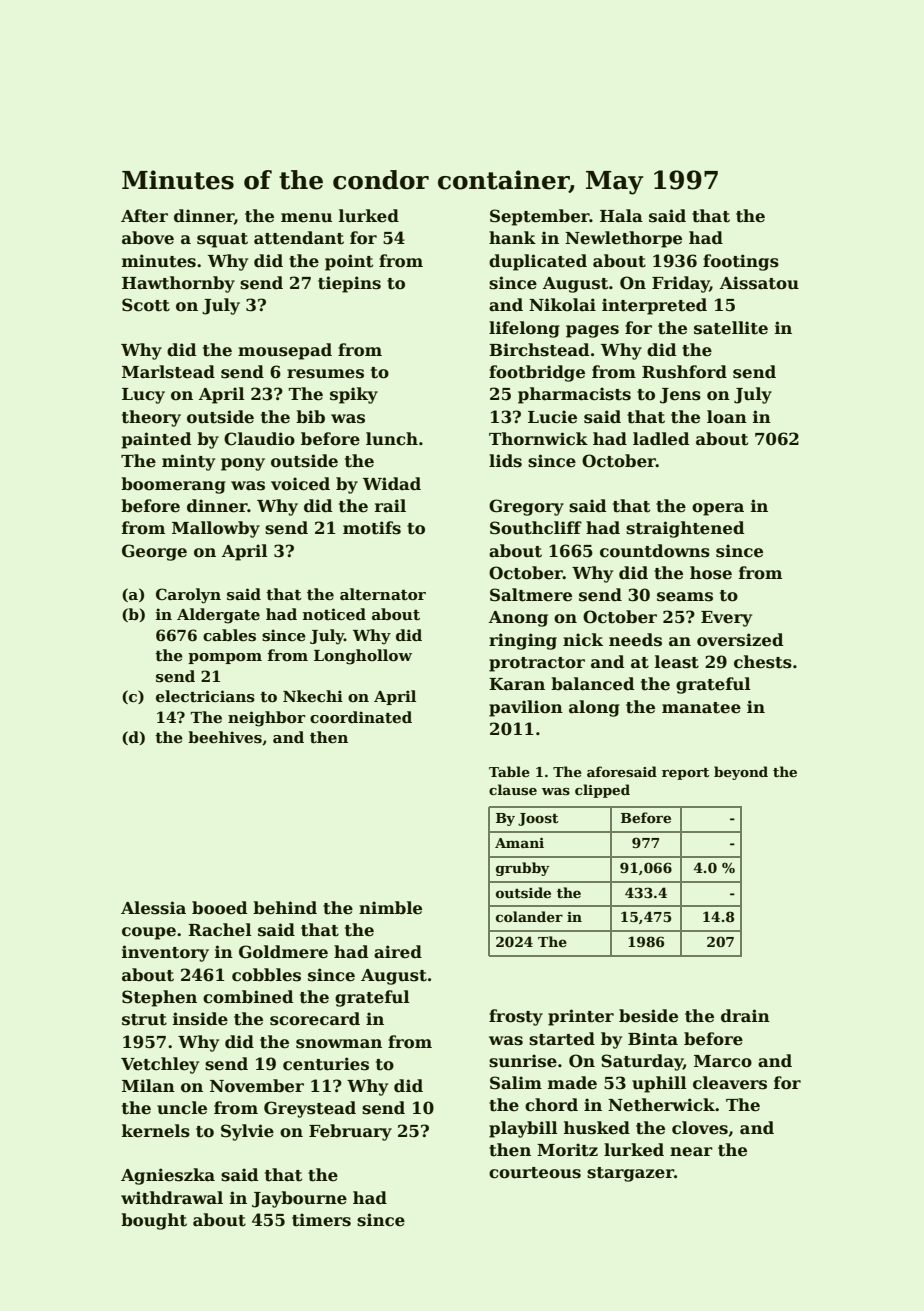 The height and width of the screenshot is (1311, 924). Describe the element at coordinates (727, 417) in the screenshot. I see `loan` at that location.
